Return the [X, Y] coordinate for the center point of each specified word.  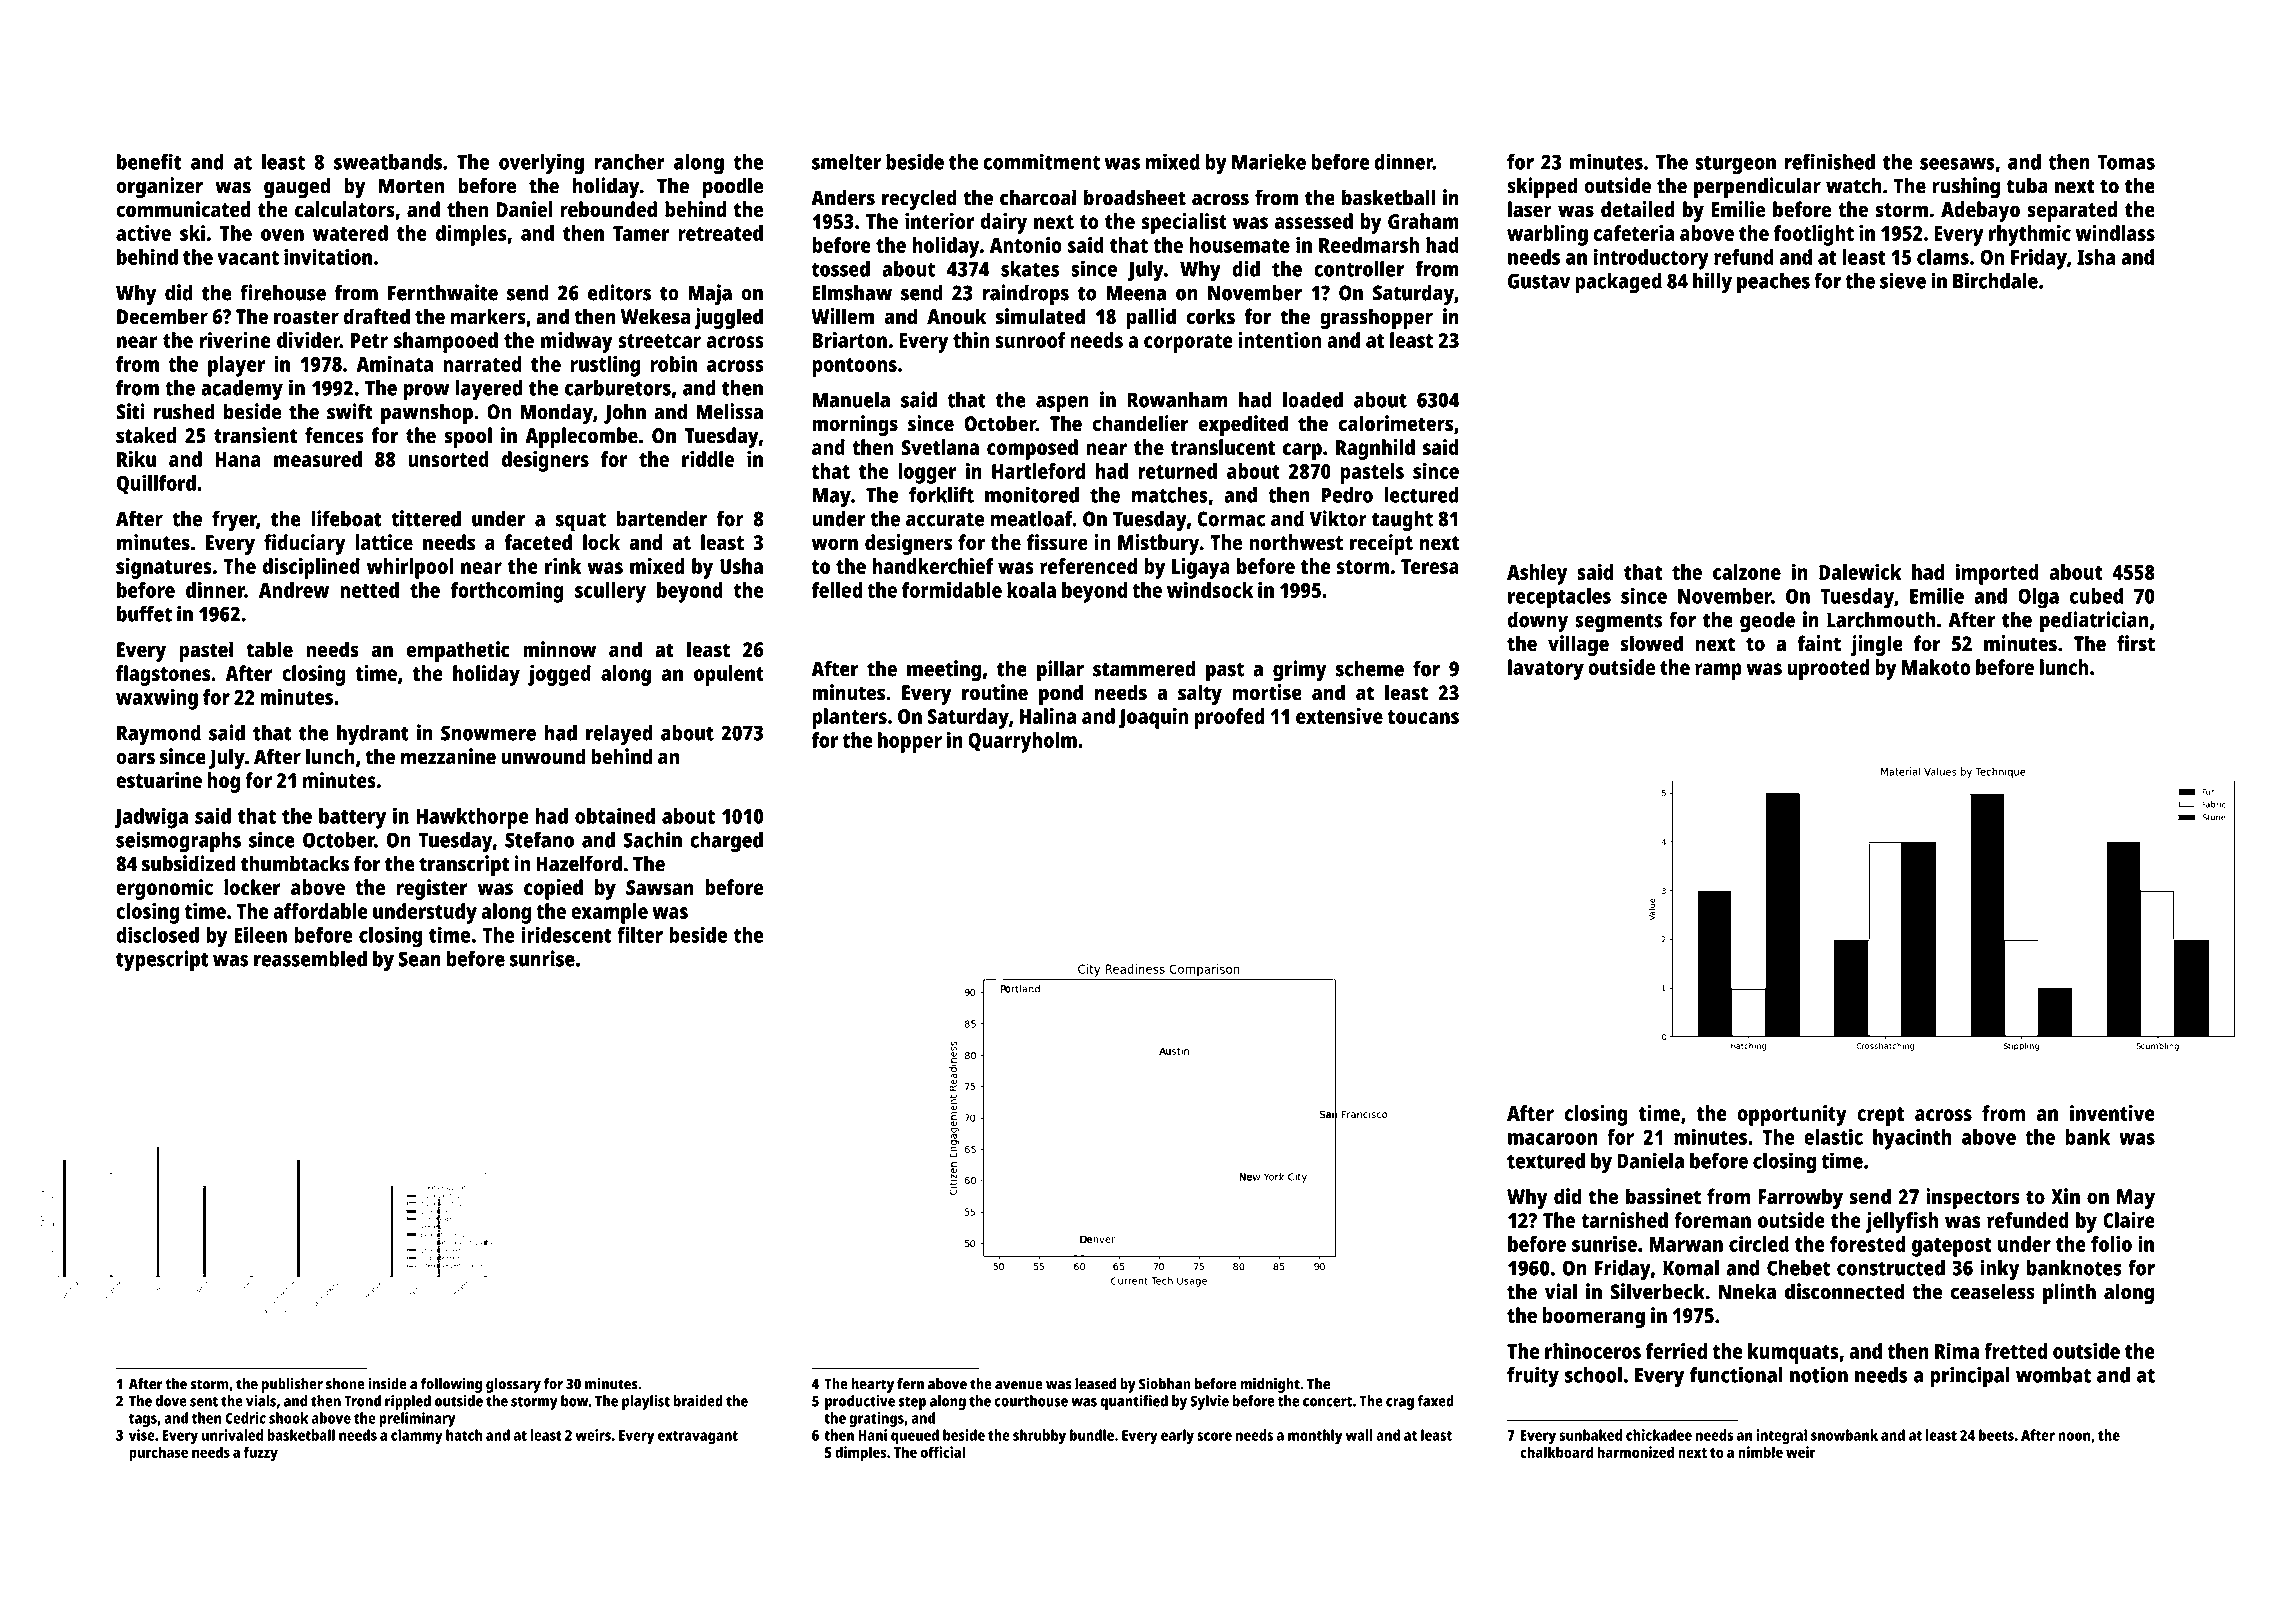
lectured [1422, 495]
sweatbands [388, 162]
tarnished [1624, 1220]
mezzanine [448, 756]
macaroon [1553, 1139]
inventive [2112, 1113]
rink [563, 566]
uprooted [1828, 669]
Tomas [2126, 162]
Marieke [1269, 161]
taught [1402, 520]
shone [345, 1384]
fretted [2015, 1351]
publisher [292, 1385]
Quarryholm [1022, 742]
